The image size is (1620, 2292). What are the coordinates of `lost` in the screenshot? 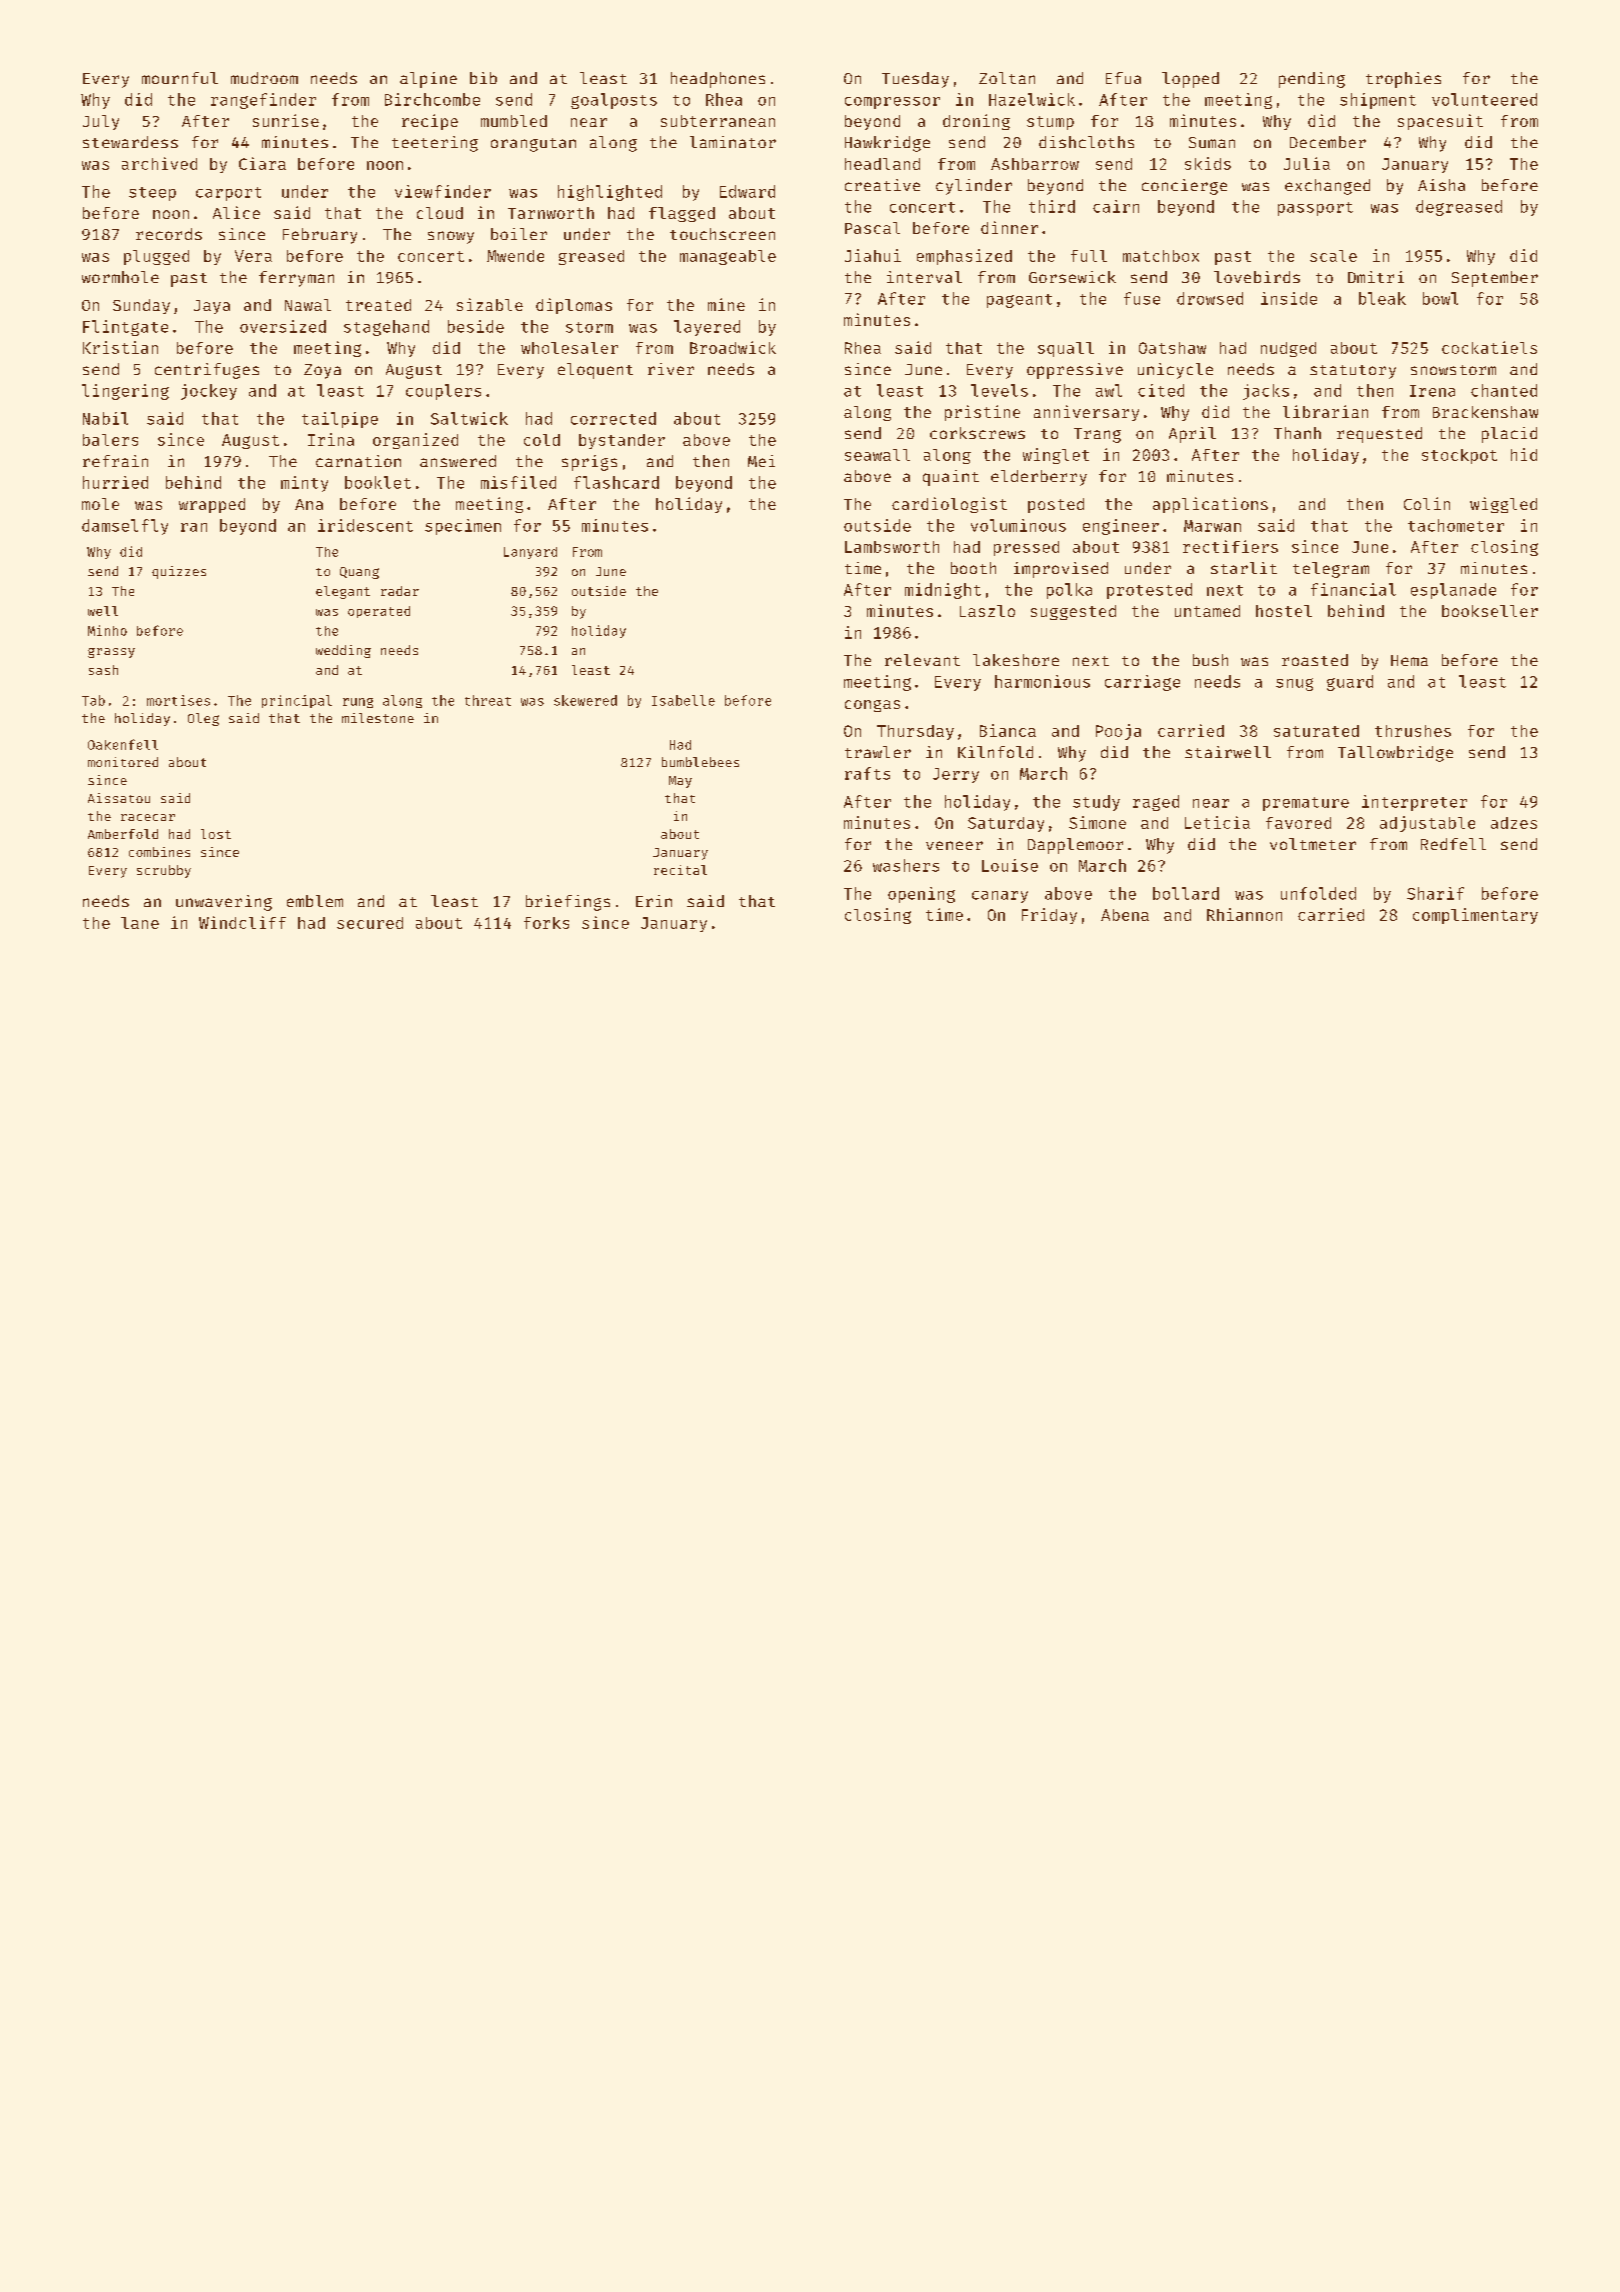 It's located at (216, 834).
